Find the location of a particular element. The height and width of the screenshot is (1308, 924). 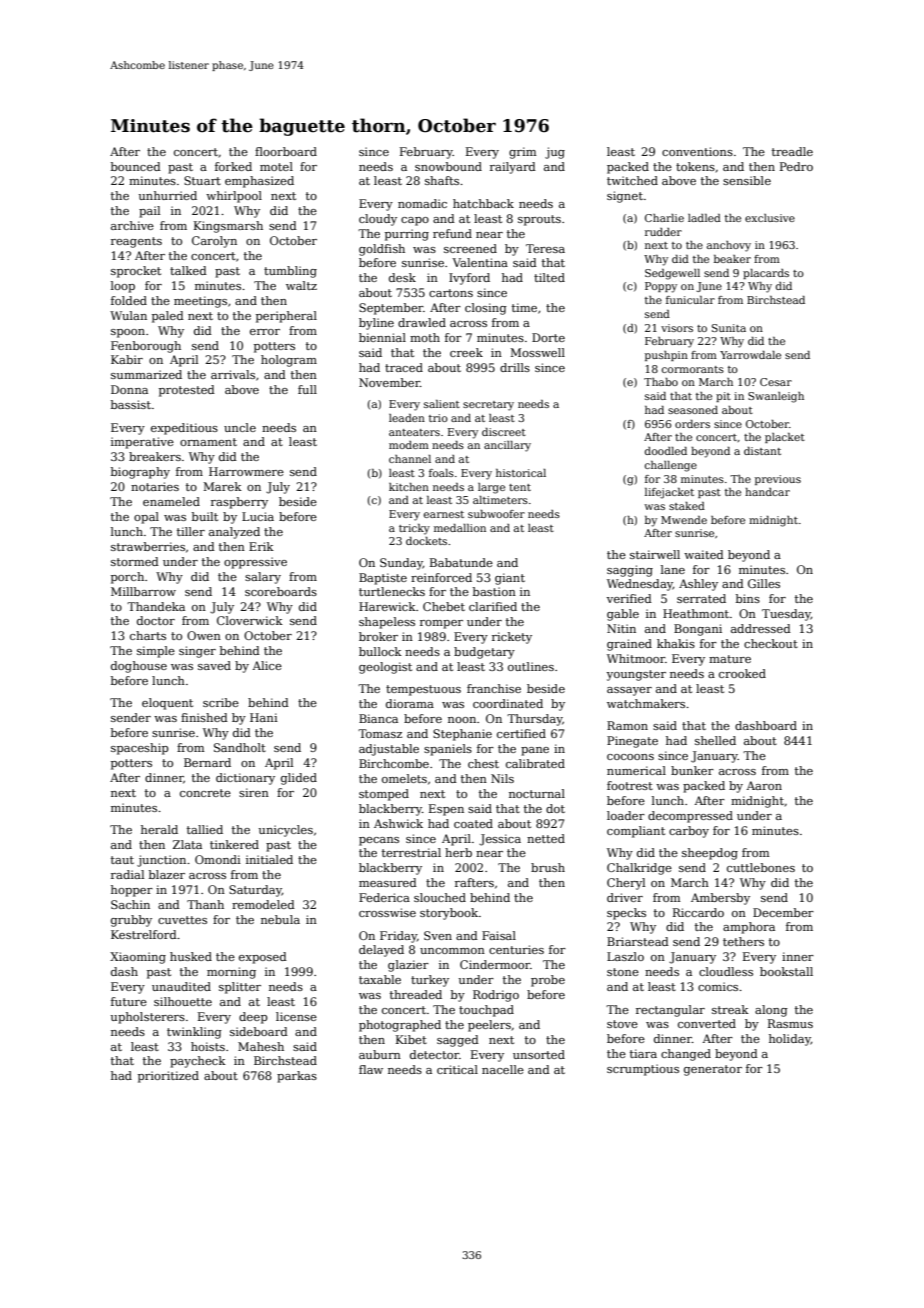

generator is located at coordinates (713, 1070).
